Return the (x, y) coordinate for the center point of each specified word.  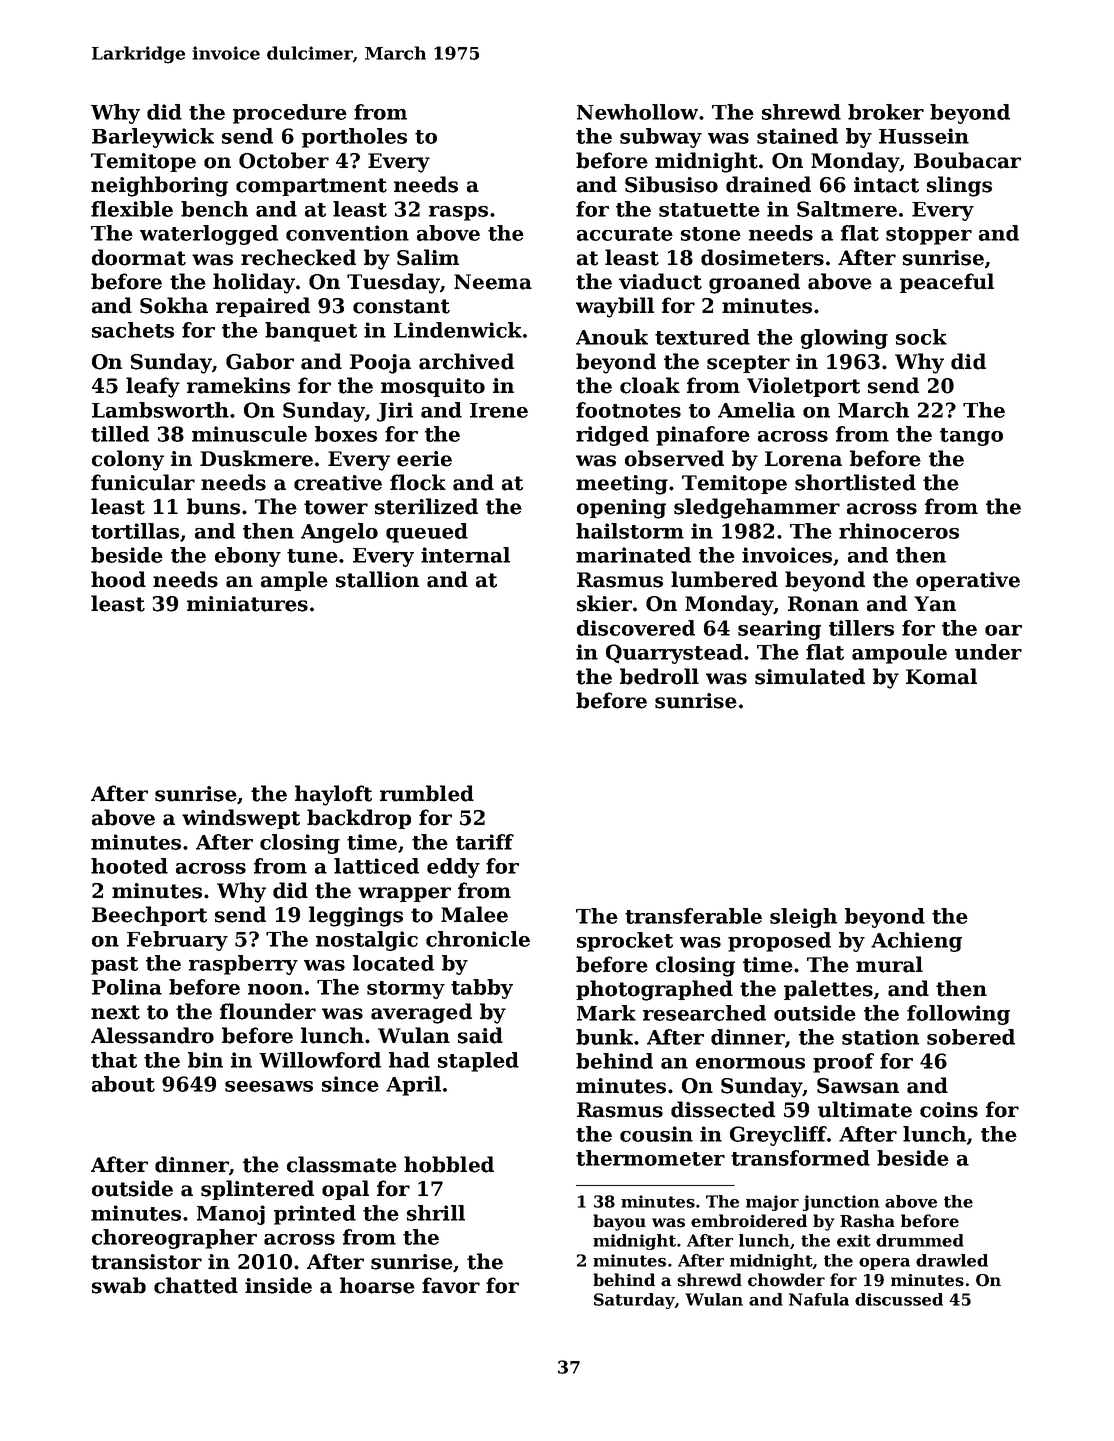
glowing (844, 339)
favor (451, 1285)
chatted (196, 1285)
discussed (899, 1299)
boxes (346, 434)
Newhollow (637, 112)
